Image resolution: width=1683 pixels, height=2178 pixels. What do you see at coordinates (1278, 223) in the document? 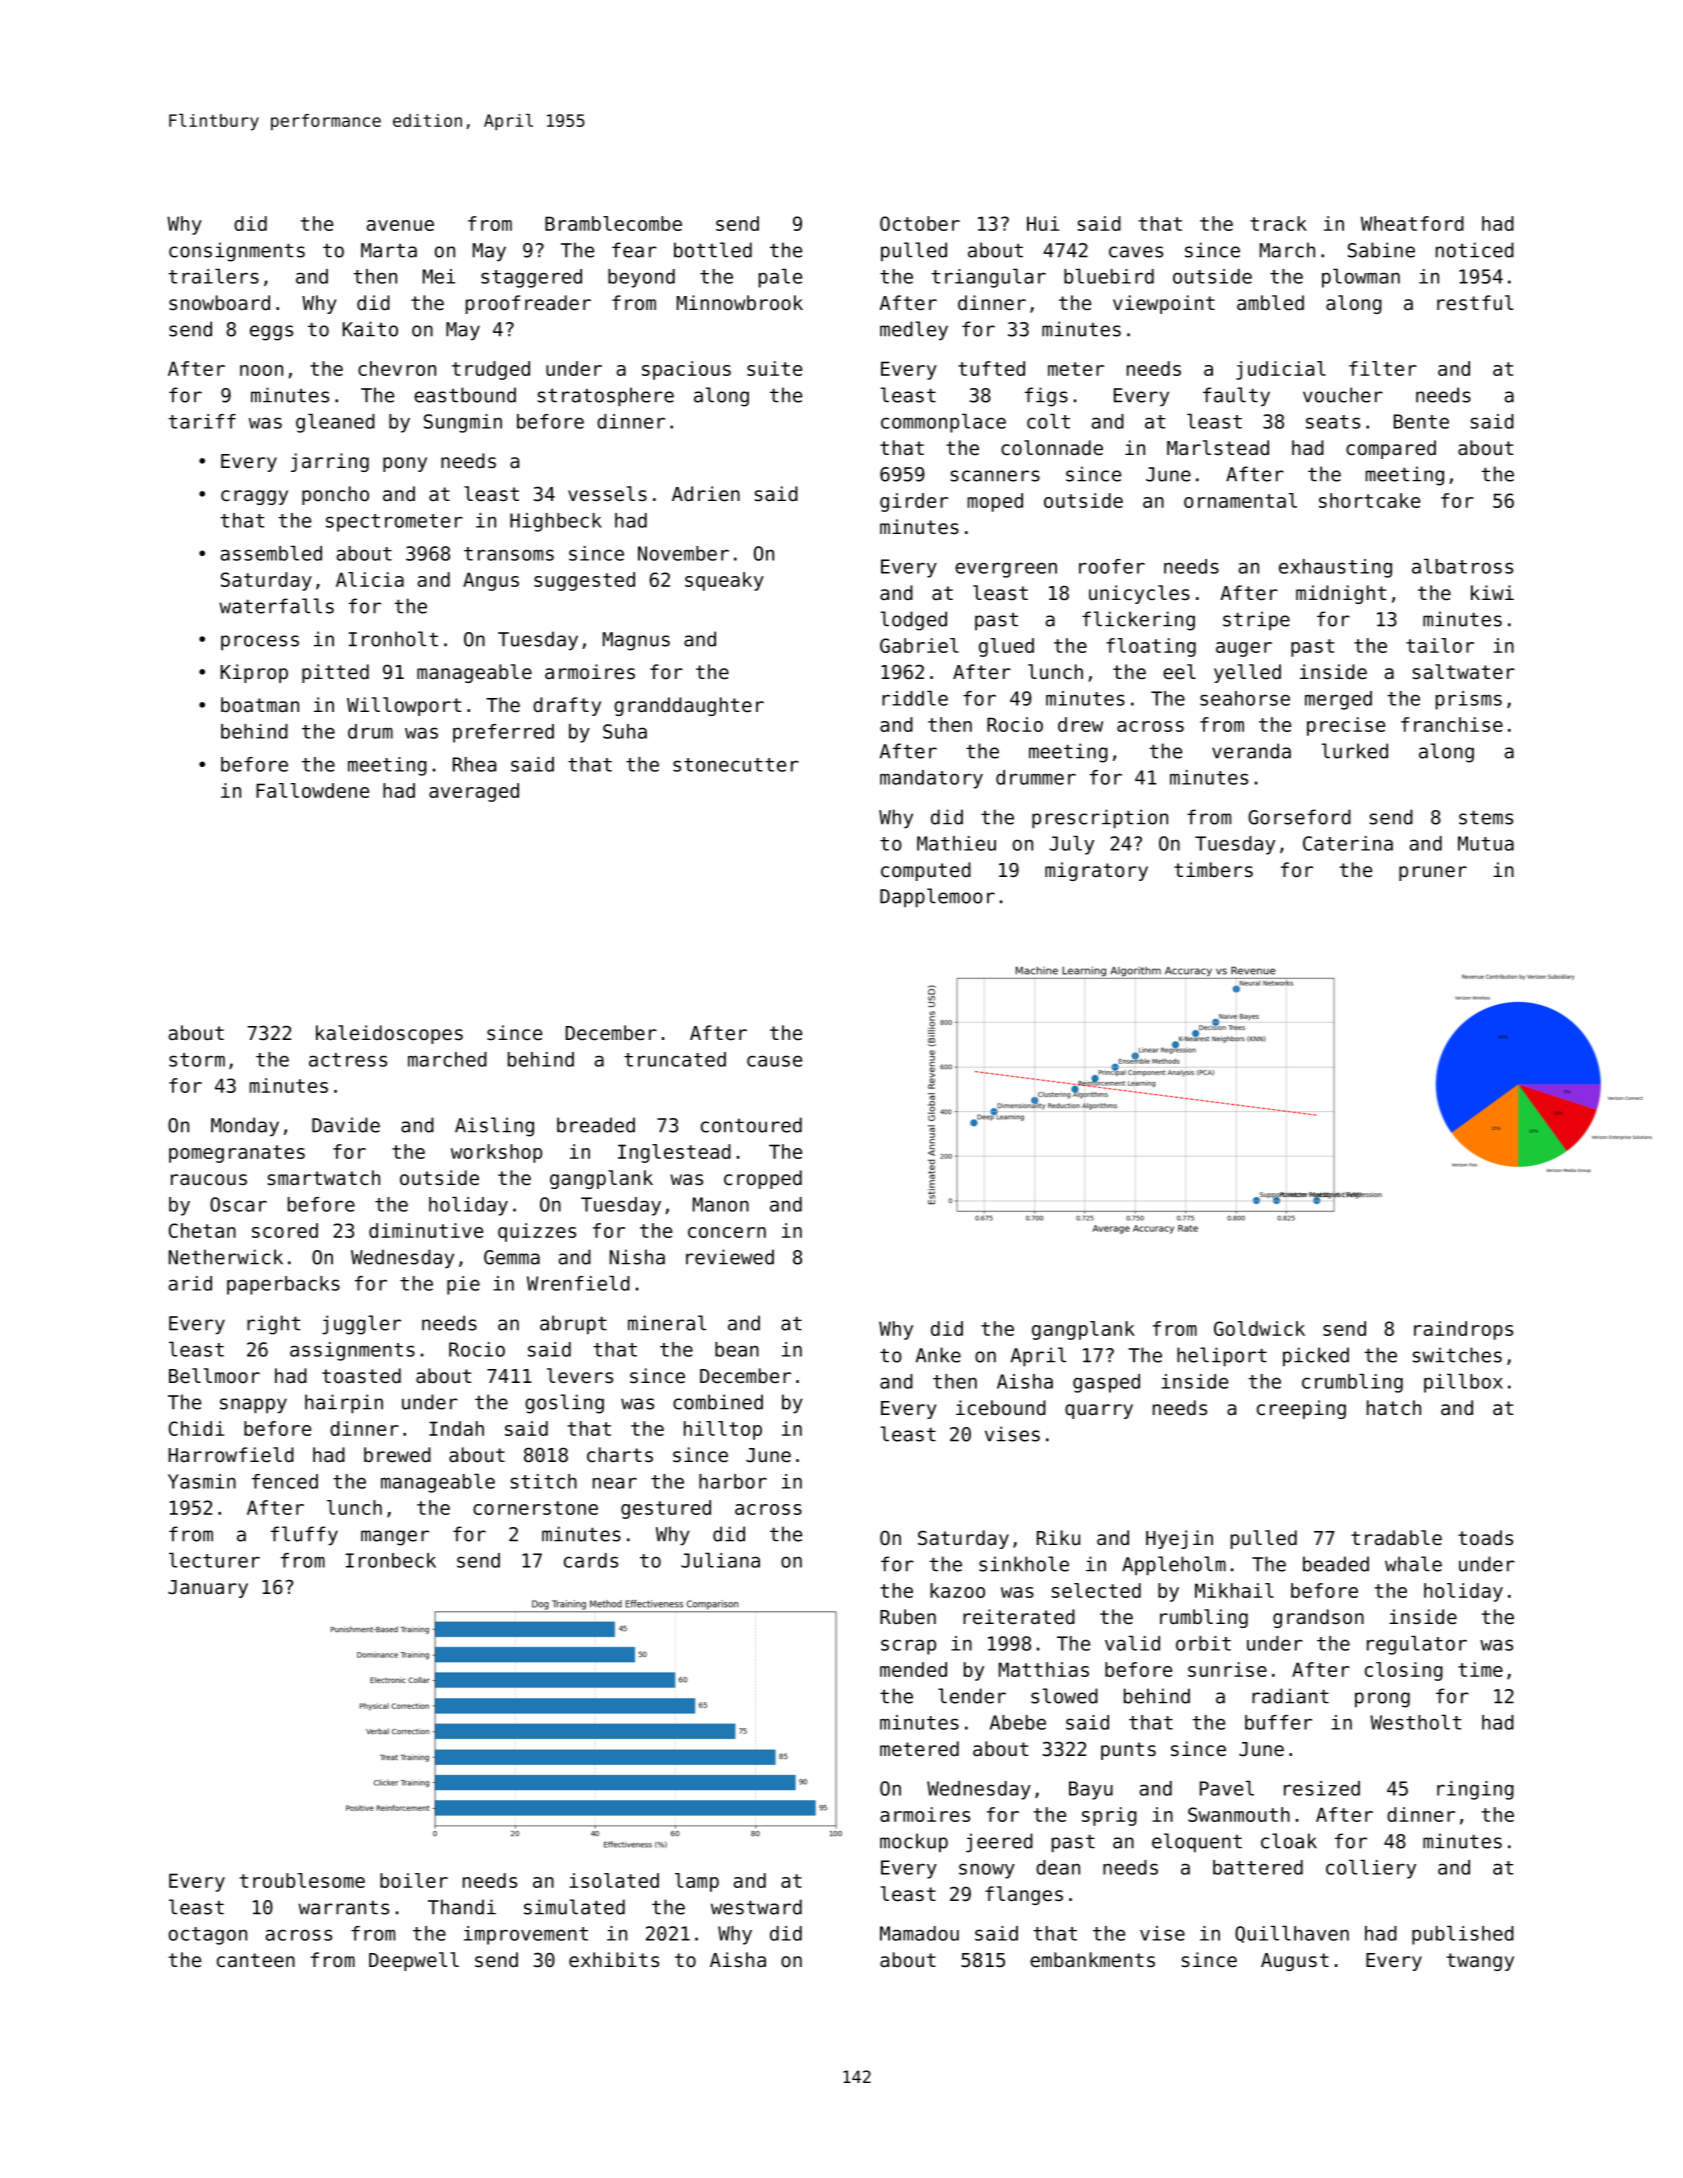
I see `track` at bounding box center [1278, 223].
